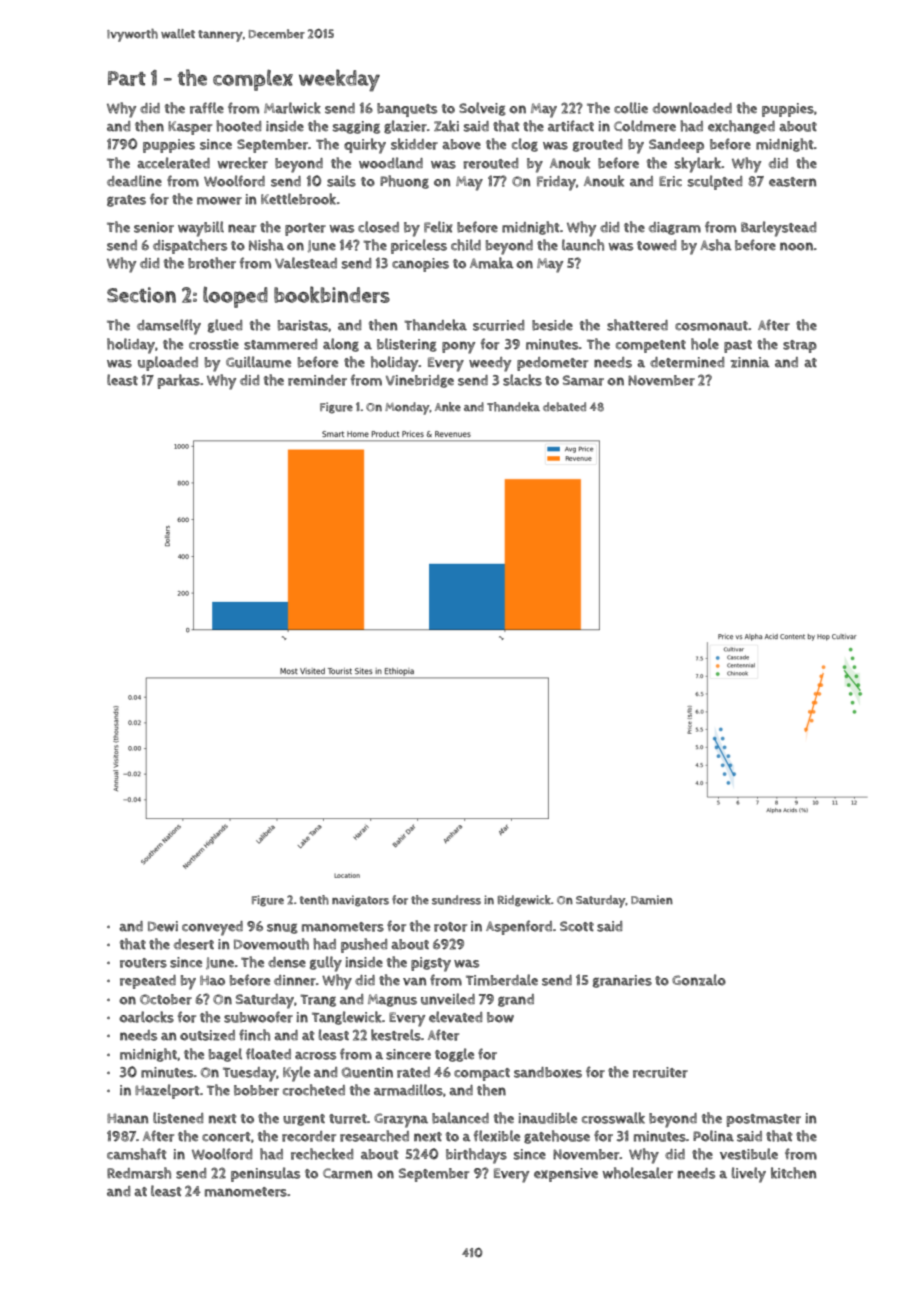  Describe the element at coordinates (139, 1173) in the page. I see `Redmarsh` at that location.
